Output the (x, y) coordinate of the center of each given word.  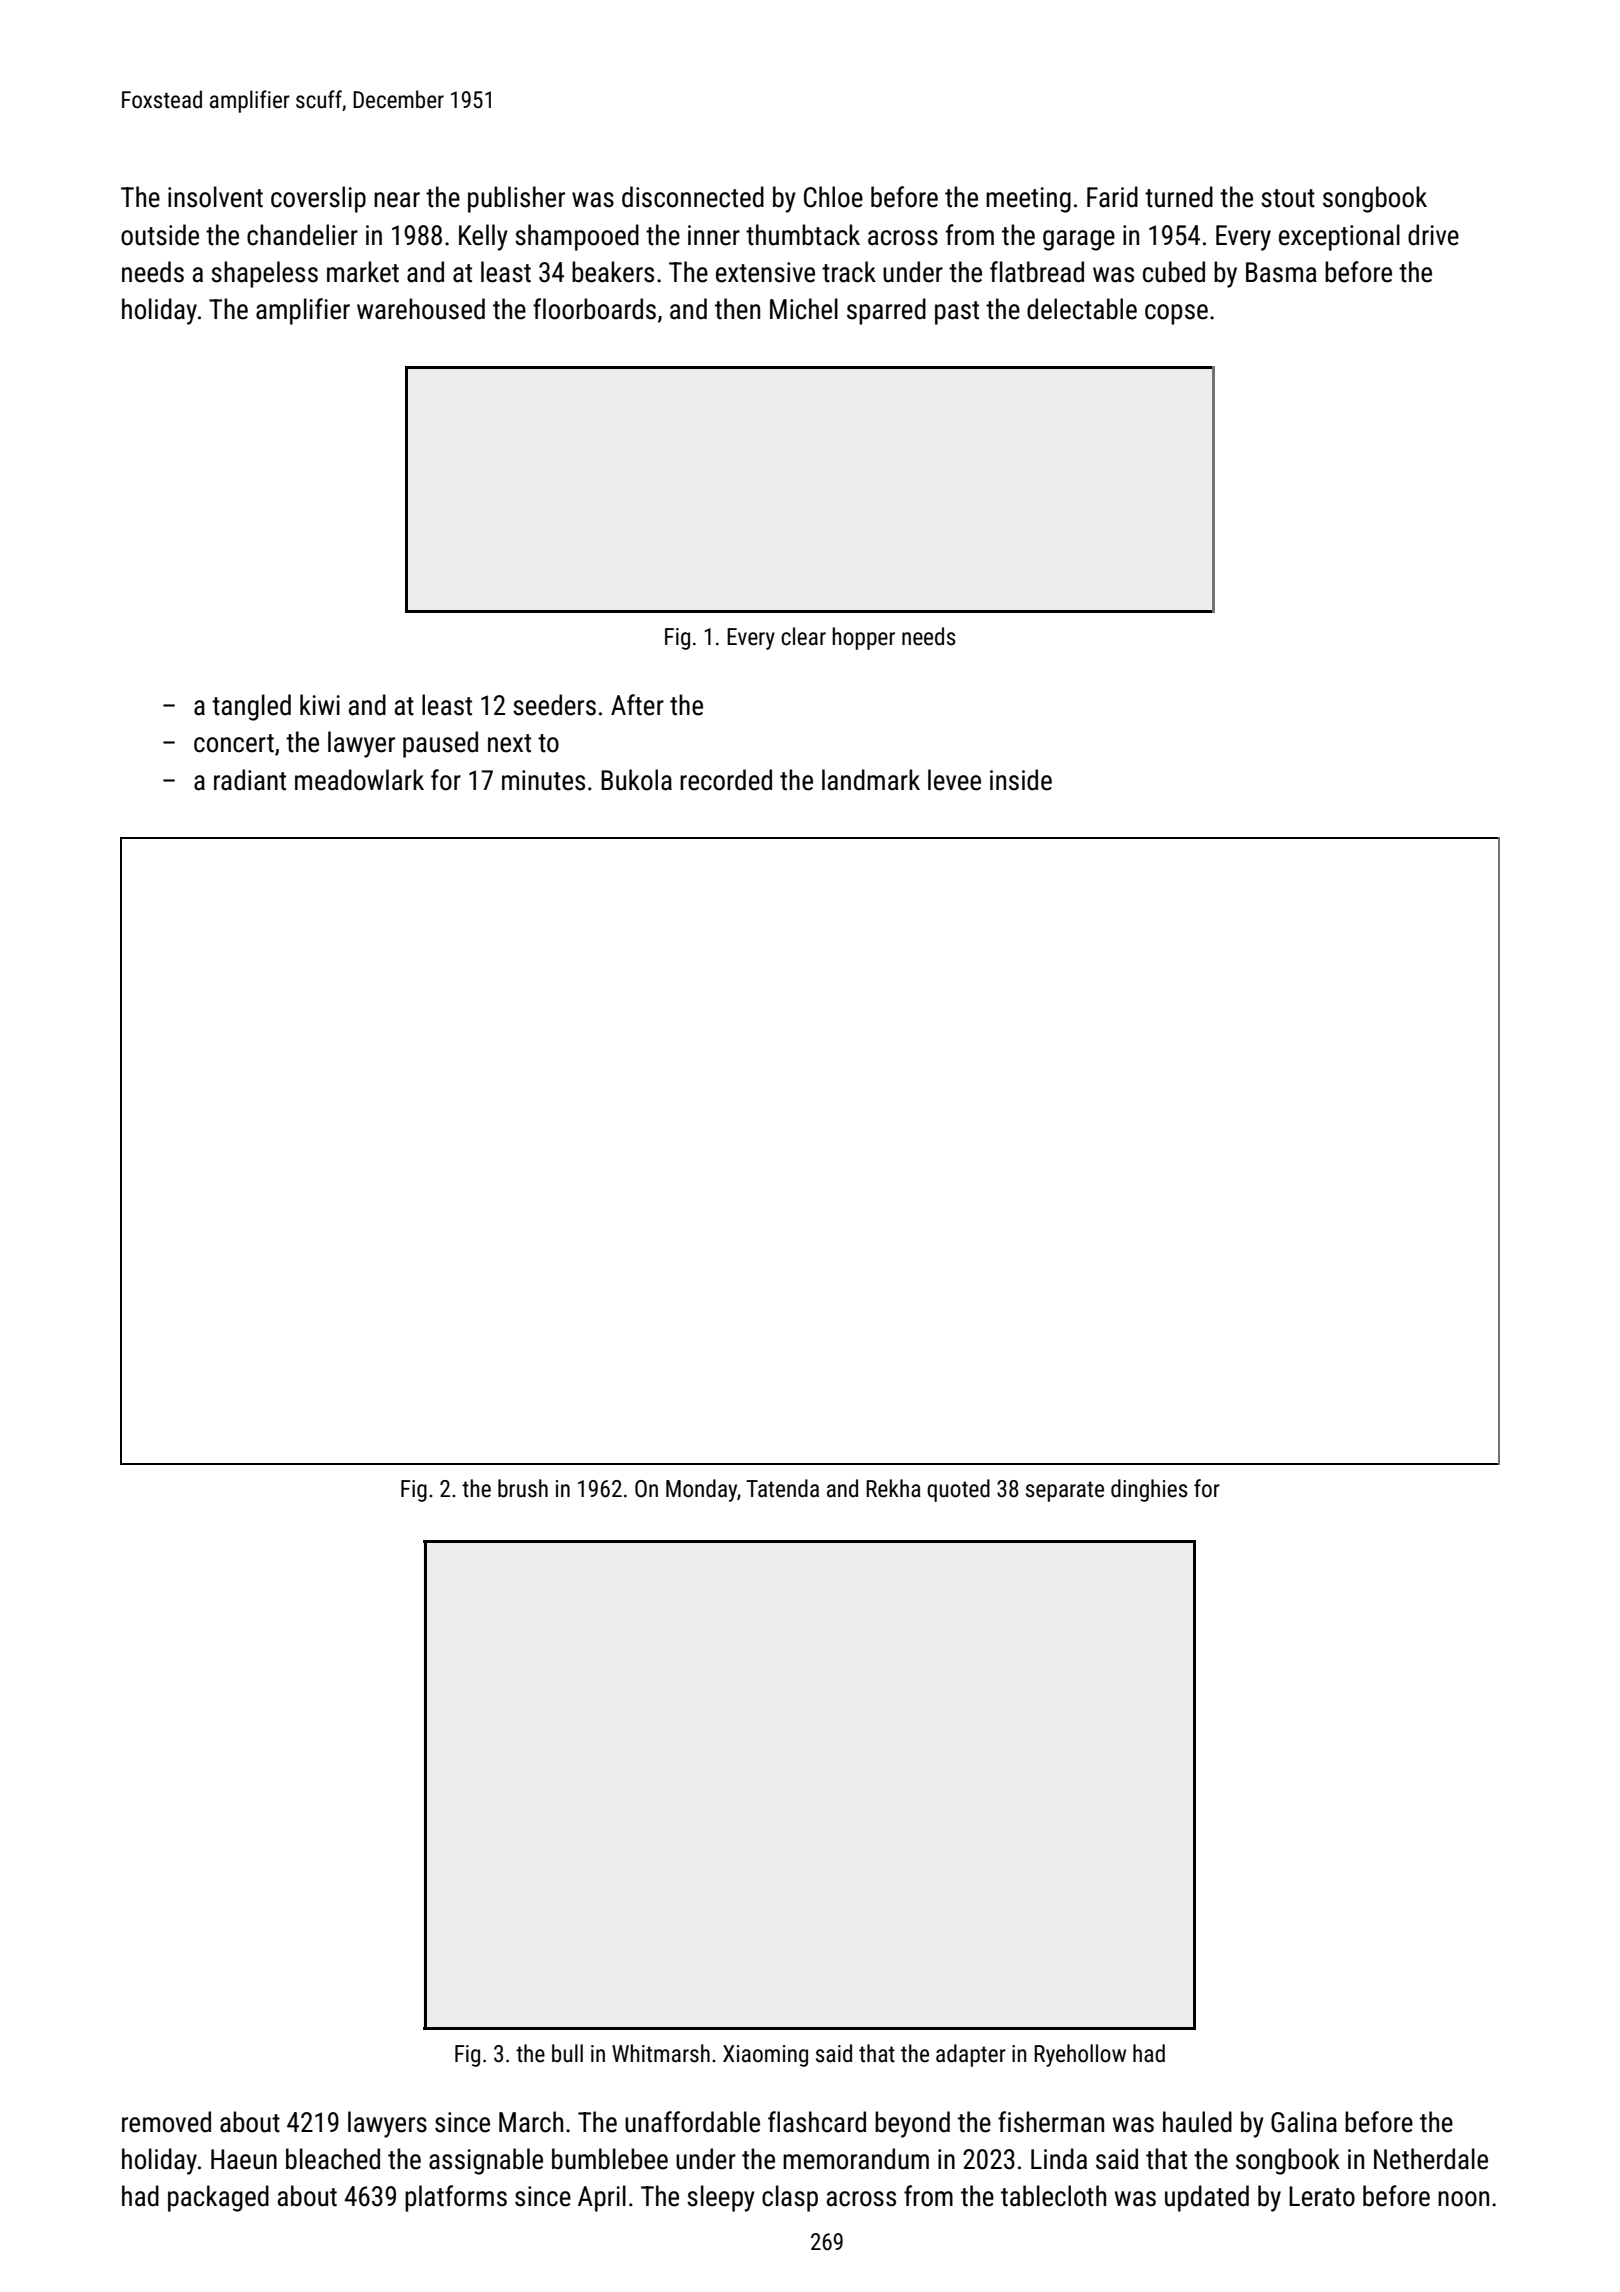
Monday (701, 1490)
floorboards (594, 309)
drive (1433, 235)
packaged (218, 2198)
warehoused (421, 309)
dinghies (1149, 1490)
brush (523, 1488)
